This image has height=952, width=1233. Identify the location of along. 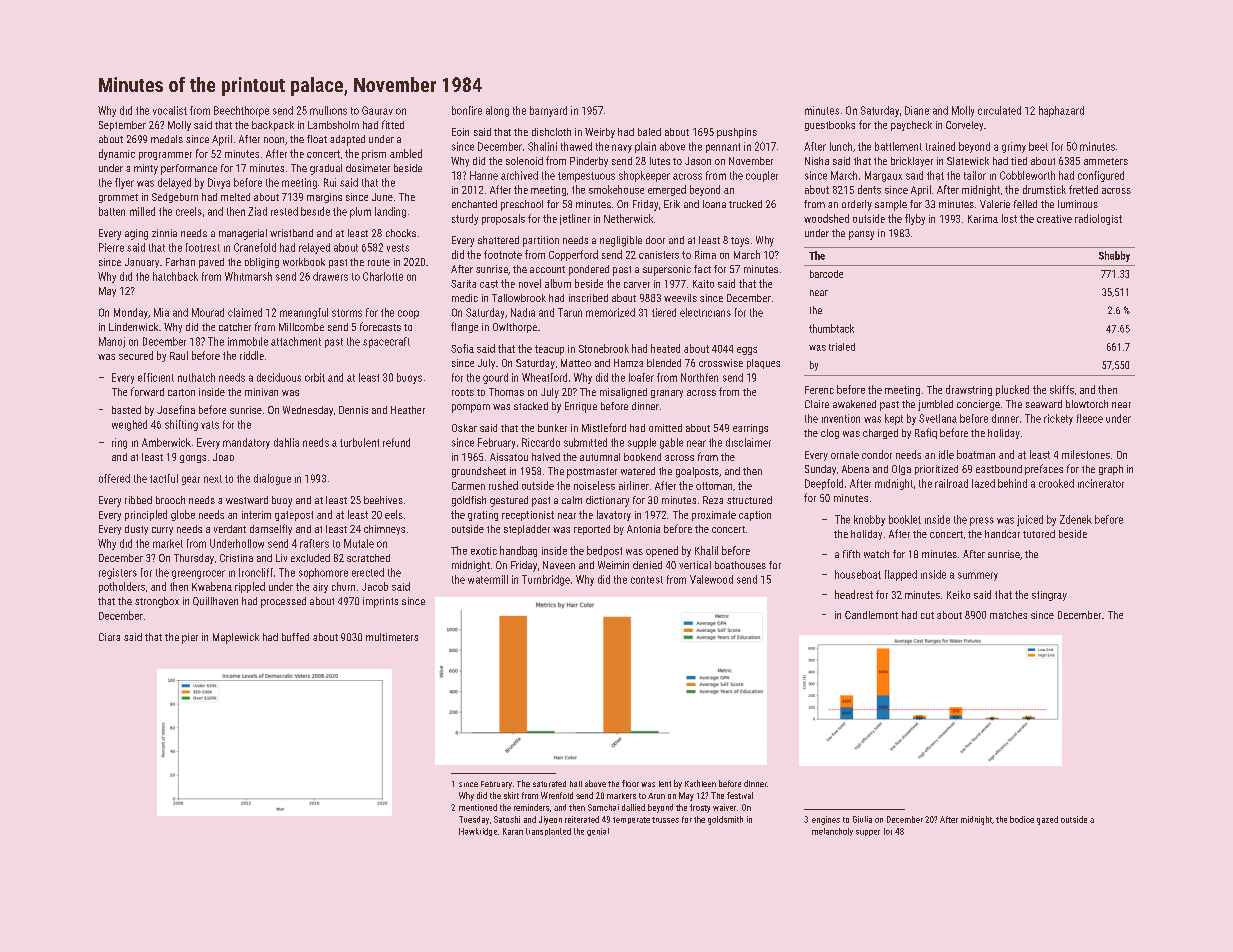
(497, 111).
